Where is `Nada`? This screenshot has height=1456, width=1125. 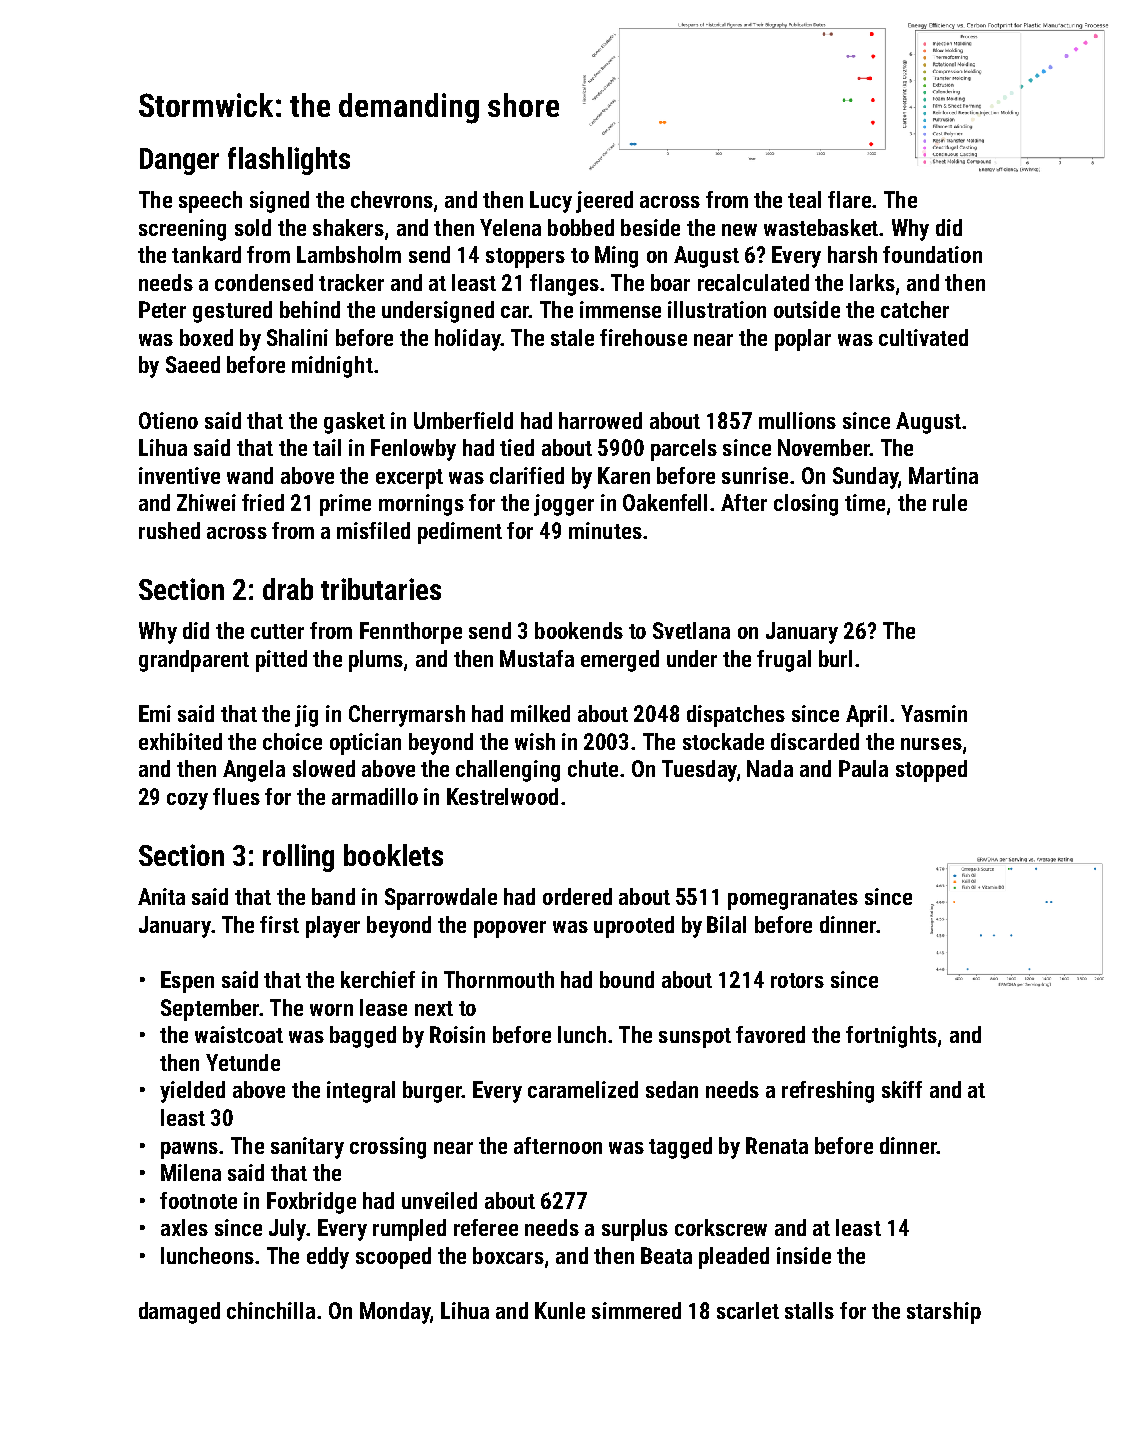 Nada is located at coordinates (770, 768).
